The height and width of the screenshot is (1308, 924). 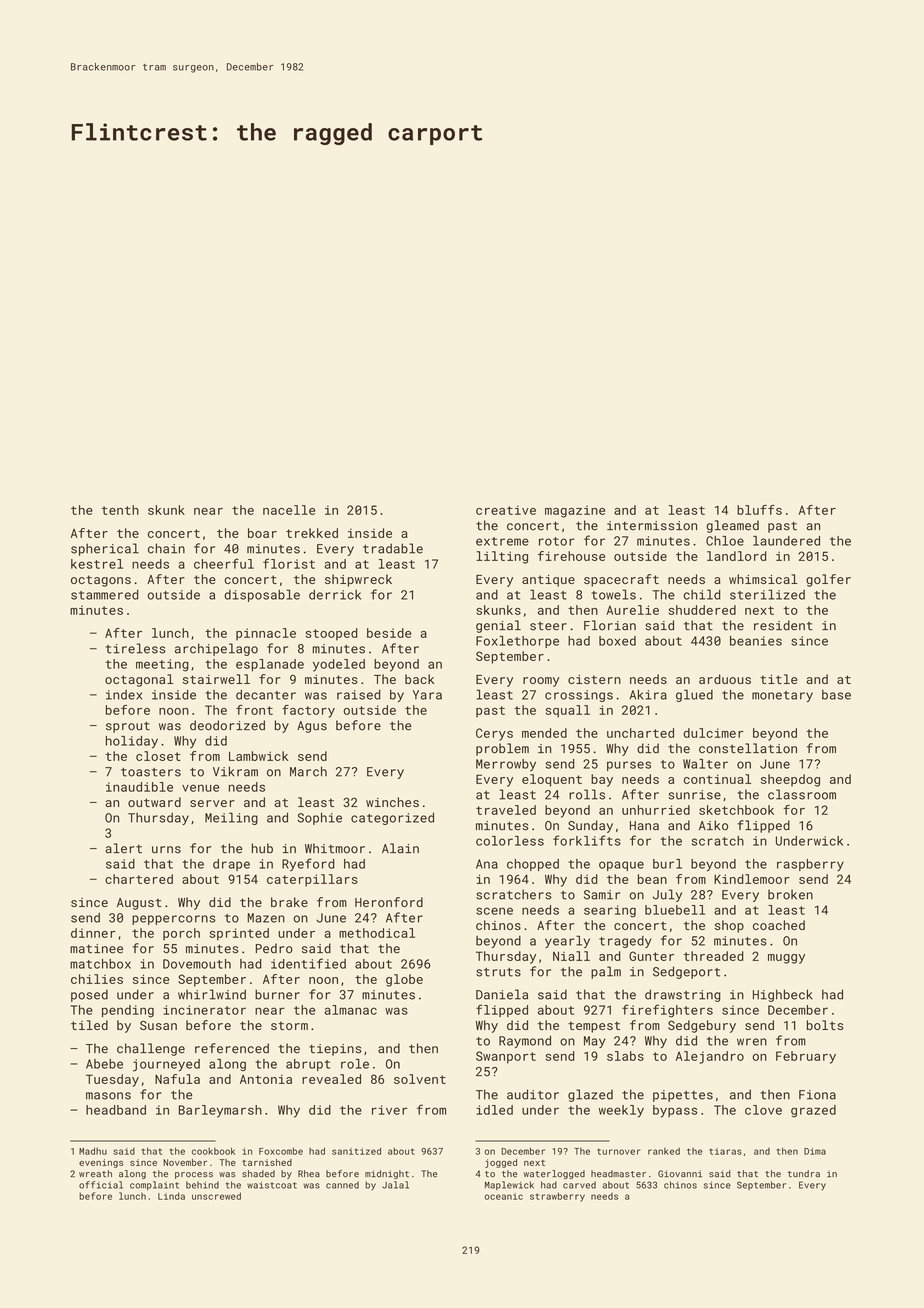 I want to click on nacelle, so click(x=289, y=510).
